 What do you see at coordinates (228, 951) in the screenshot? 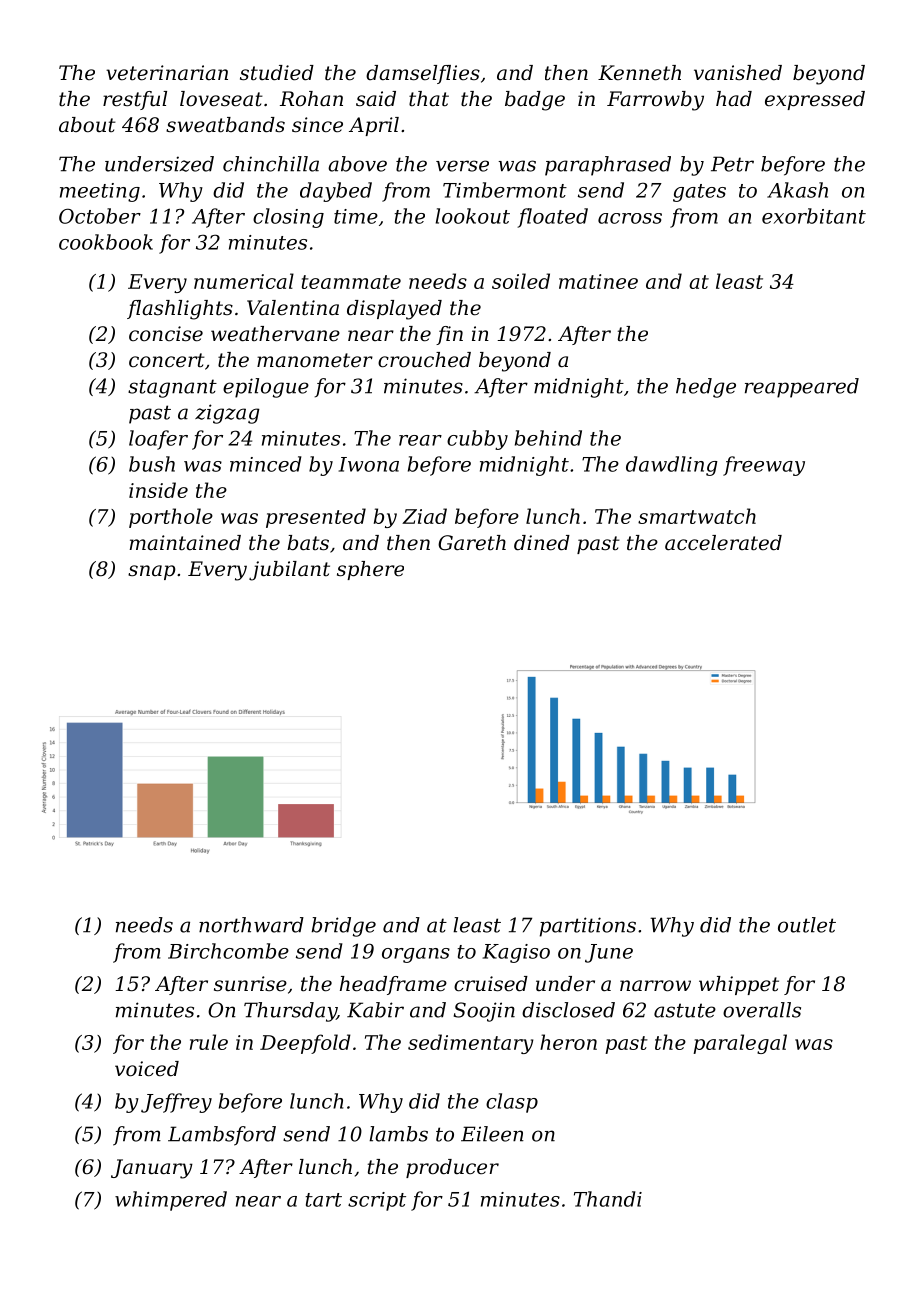
I see `Birchcombe` at bounding box center [228, 951].
